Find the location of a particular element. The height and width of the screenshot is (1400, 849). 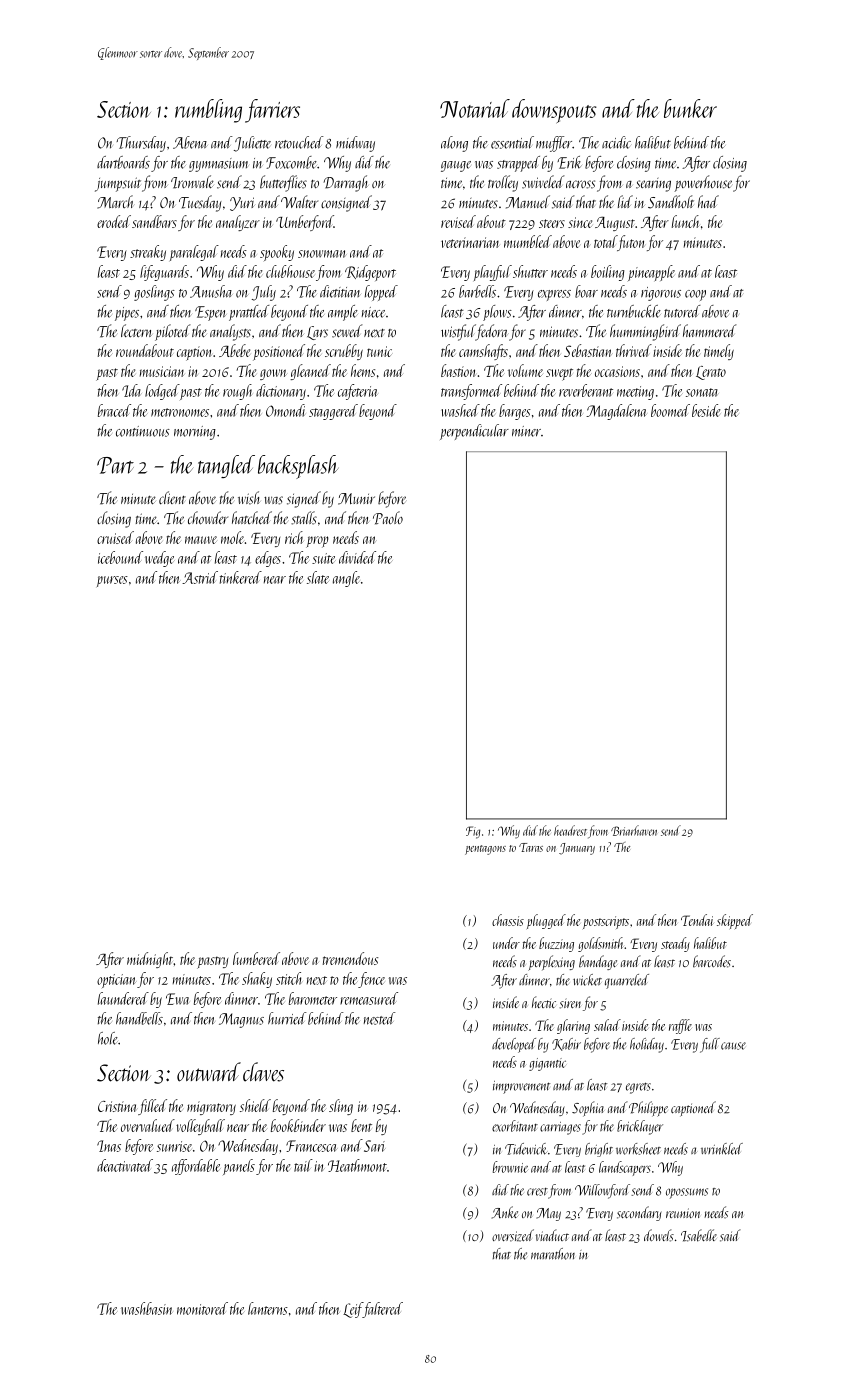

brownie is located at coordinates (510, 1167).
